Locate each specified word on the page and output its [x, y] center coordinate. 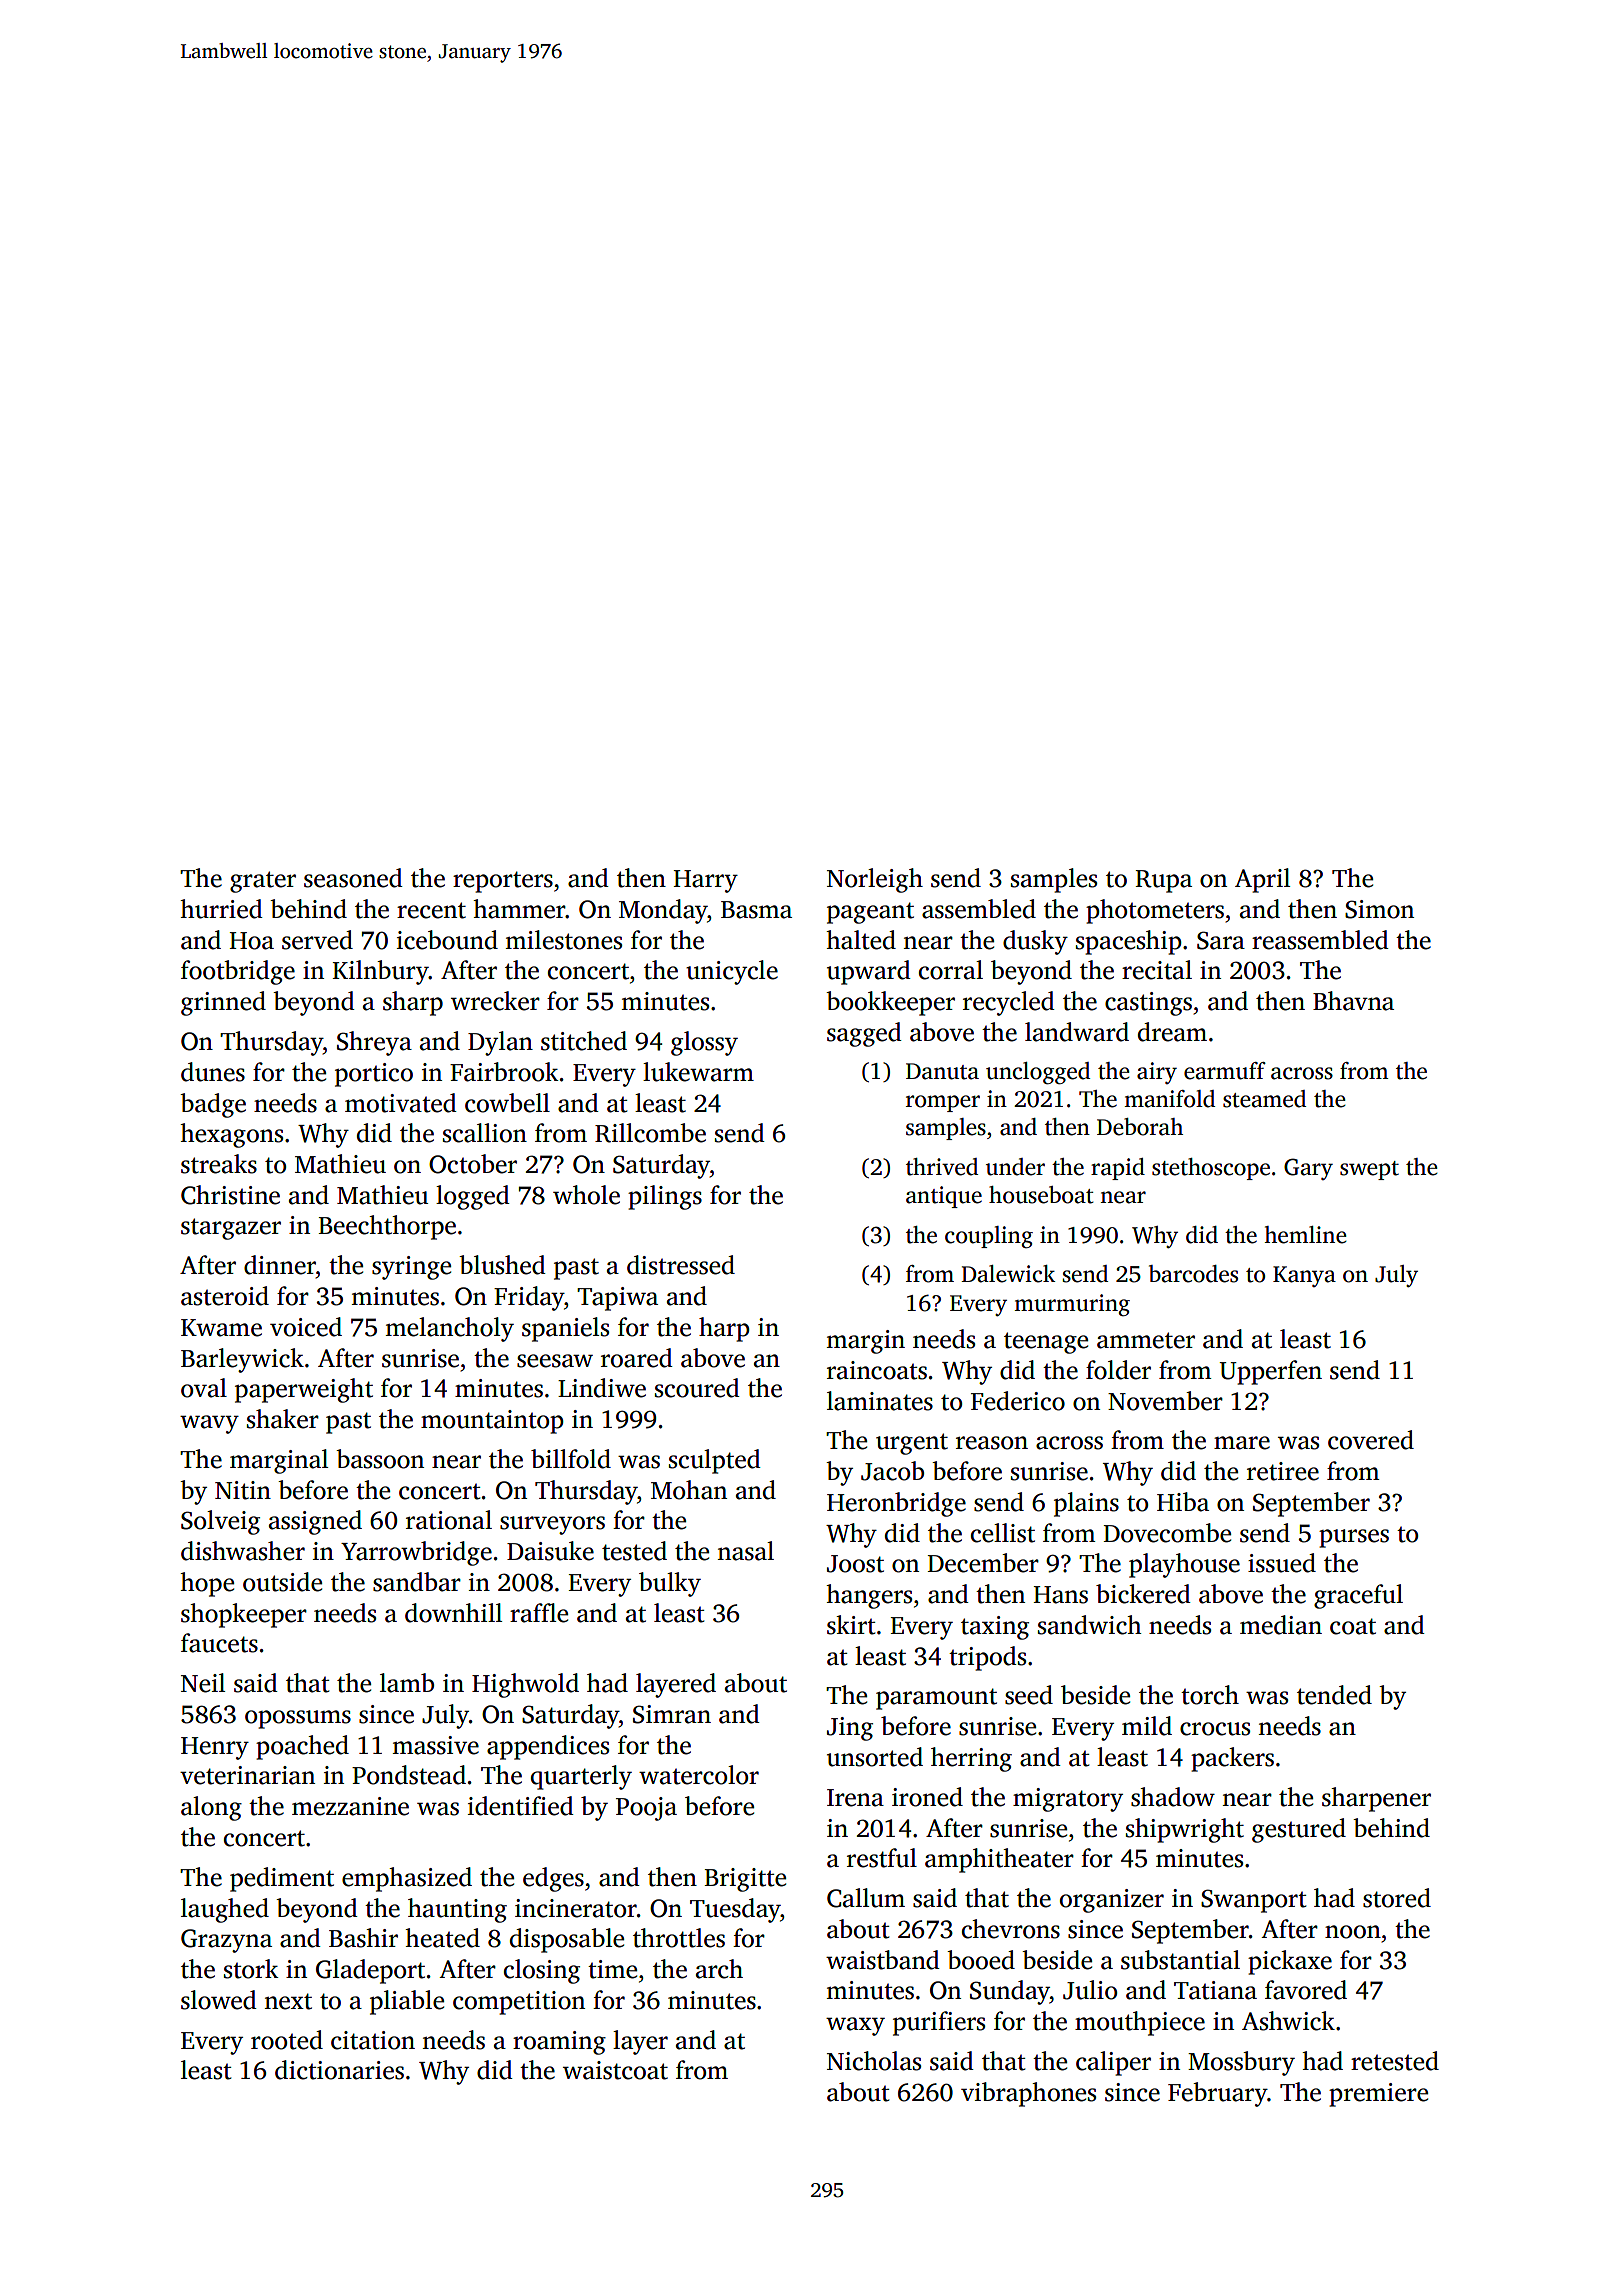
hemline [1305, 1235]
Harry [705, 881]
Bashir [363, 1938]
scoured [697, 1388]
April [1262, 880]
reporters [503, 882]
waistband [883, 1960]
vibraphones [1028, 2094]
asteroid [225, 1296]
